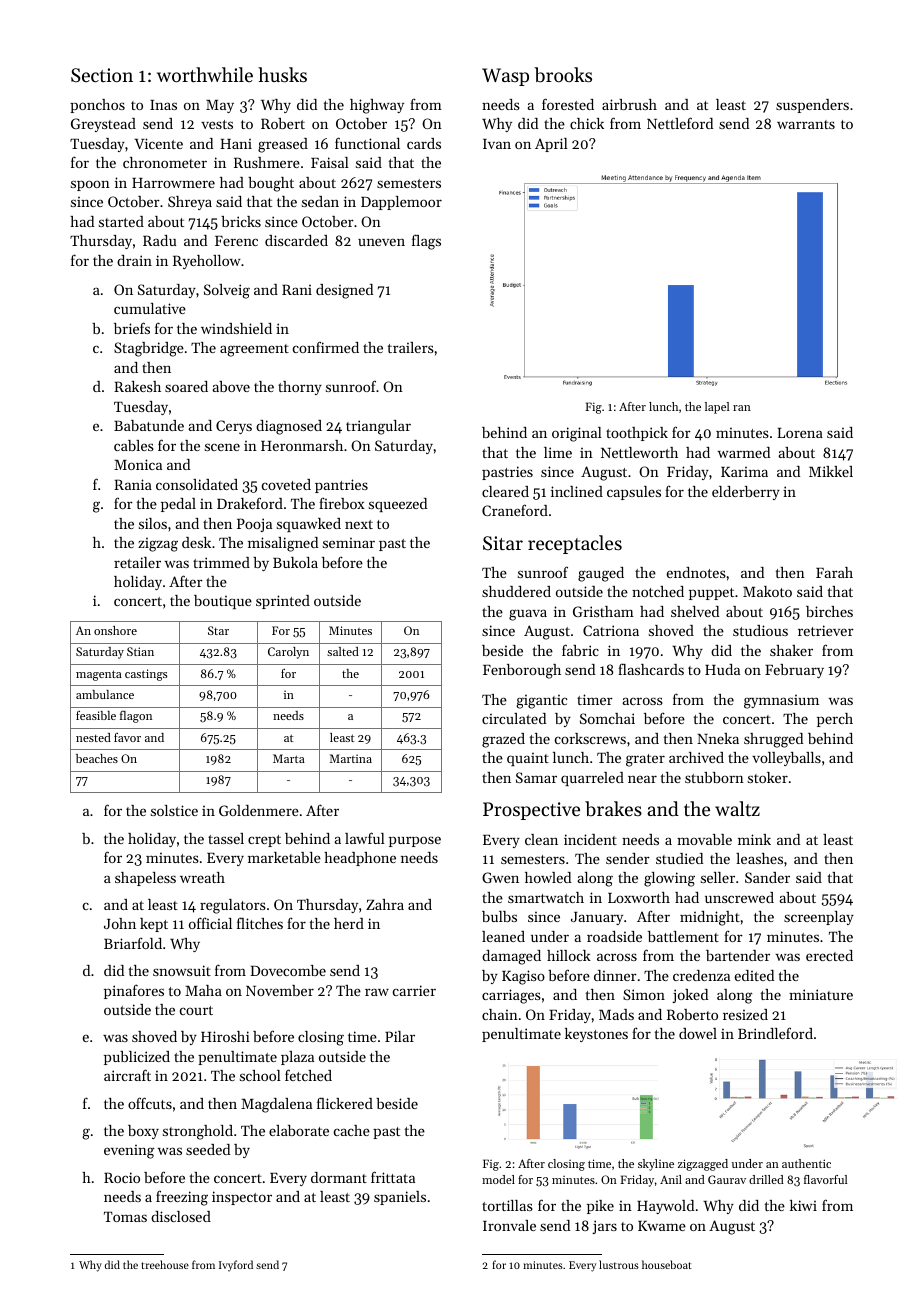  Describe the element at coordinates (563, 75) in the document. I see `brooks` at that location.
